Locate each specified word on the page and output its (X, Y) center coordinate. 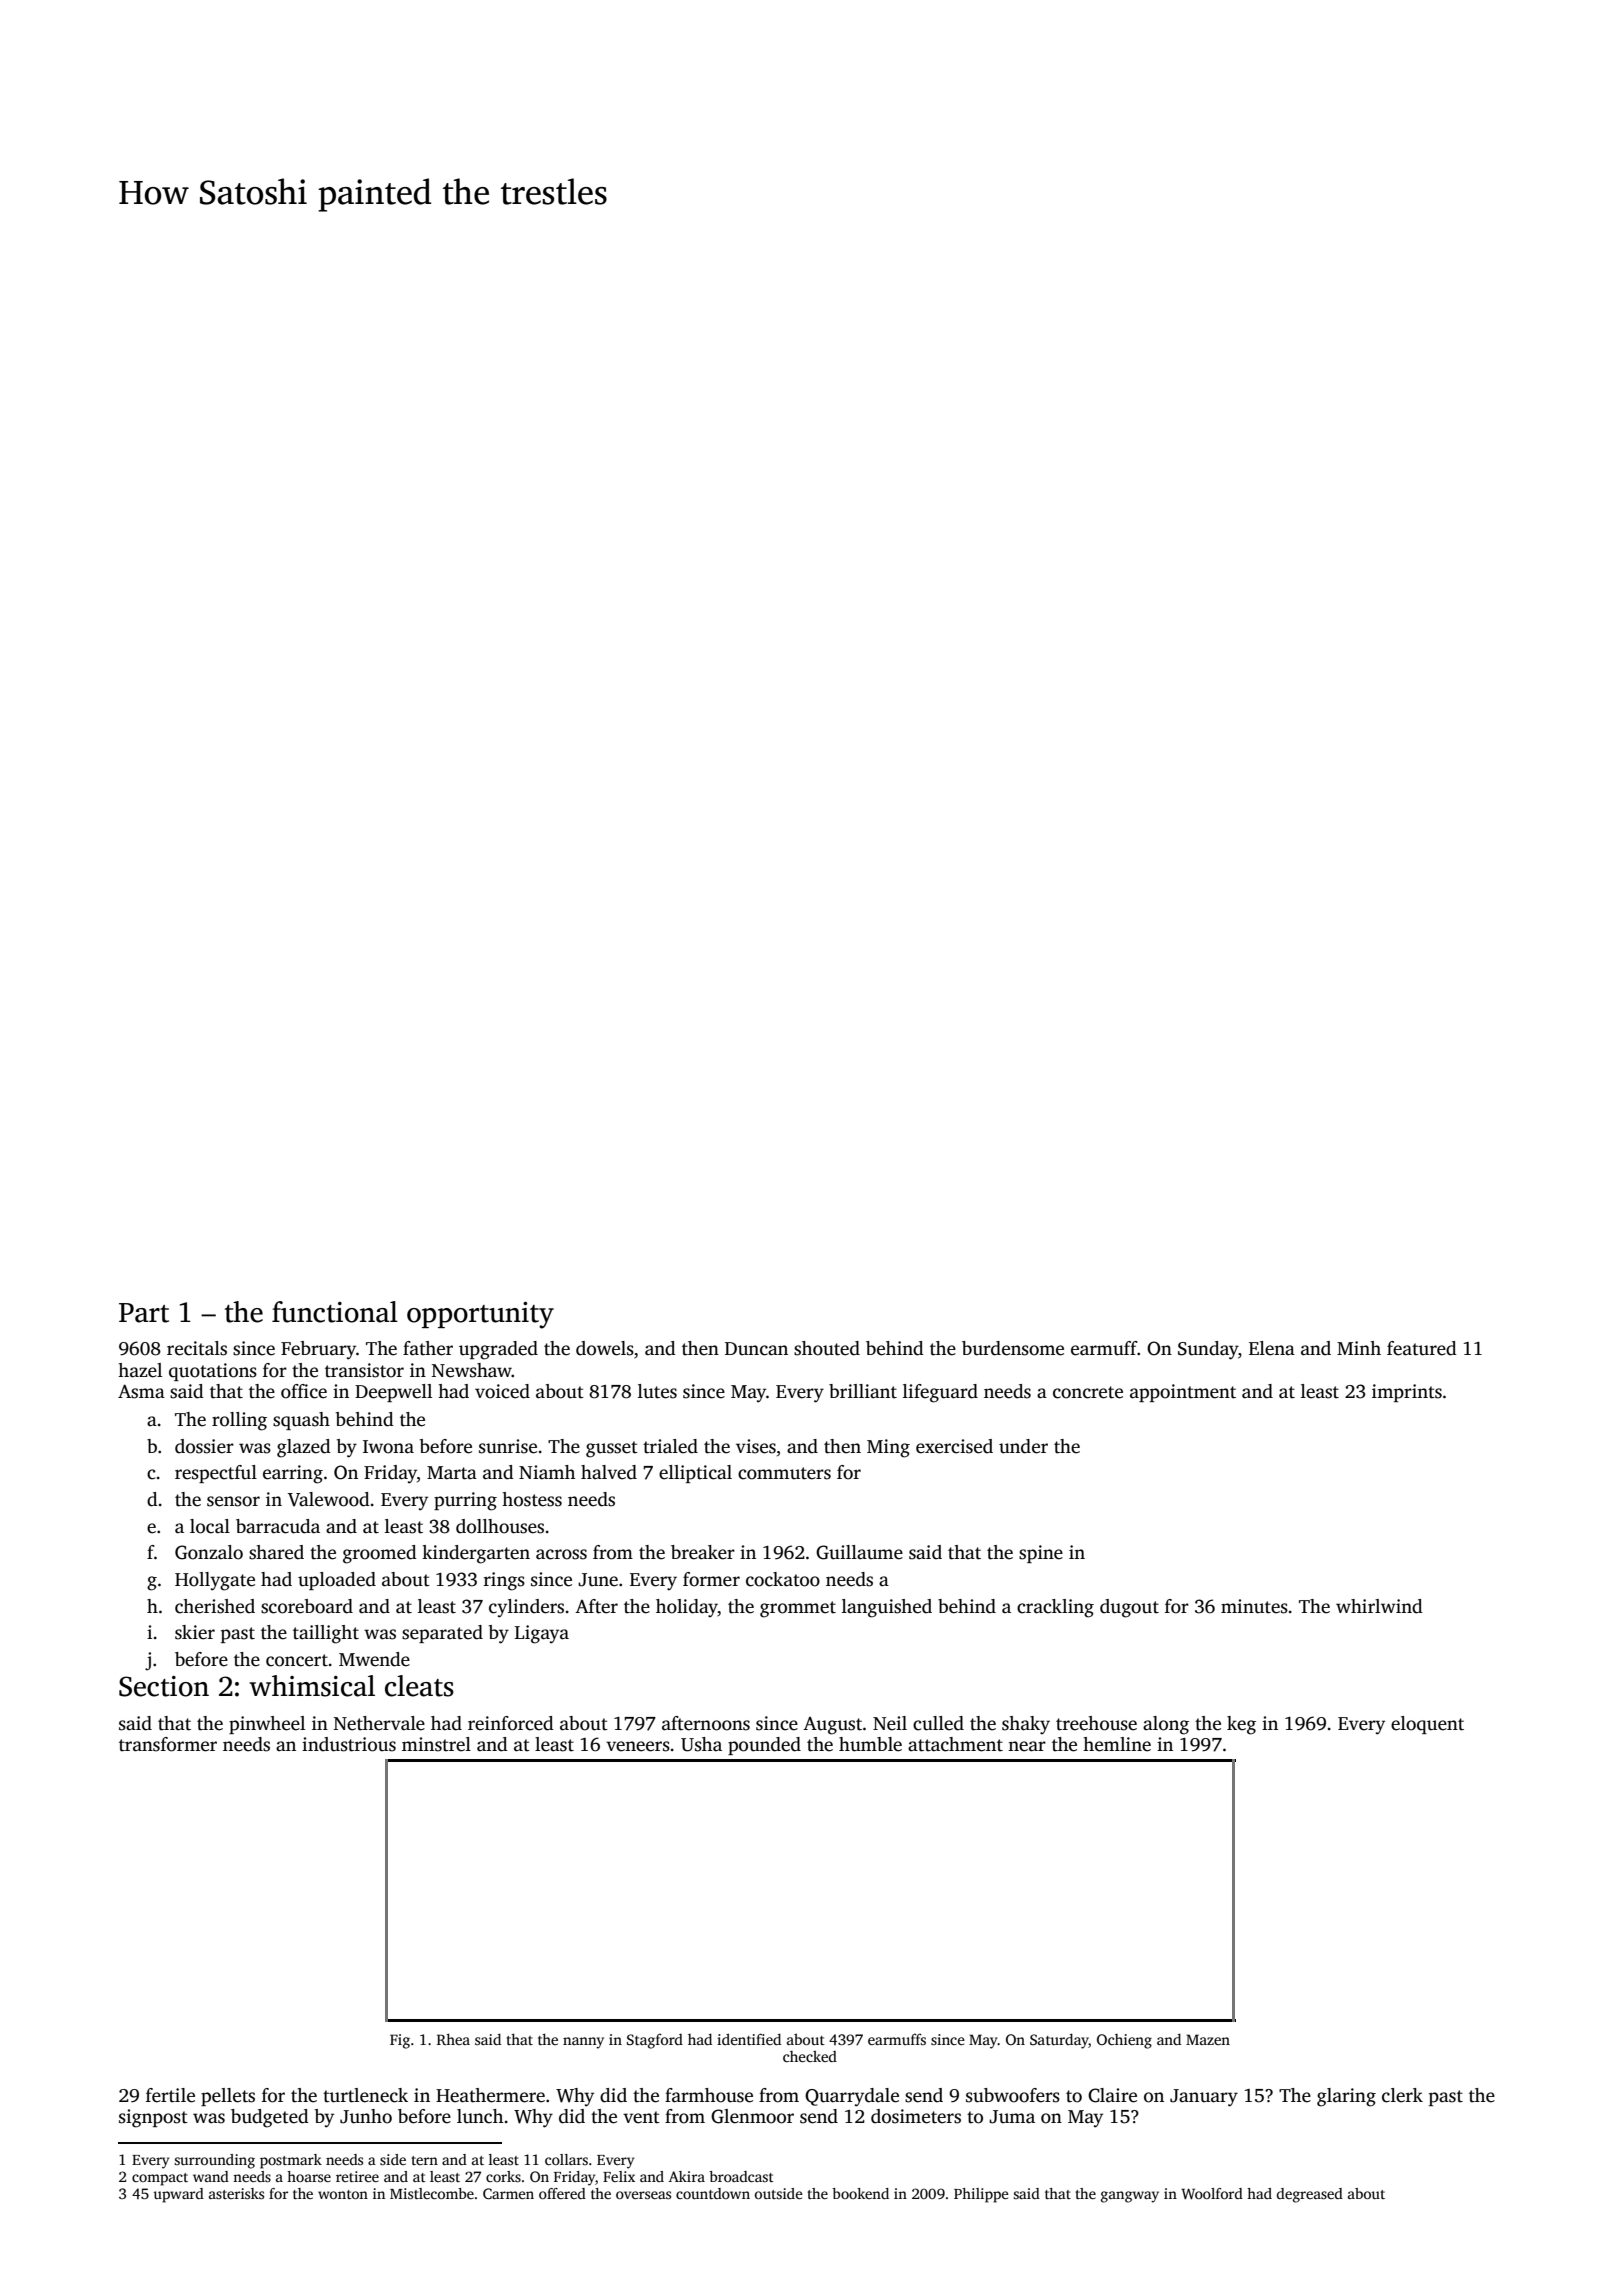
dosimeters (916, 2116)
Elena (1272, 1348)
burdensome (1013, 1348)
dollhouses (500, 1526)
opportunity (480, 1315)
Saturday (1059, 2041)
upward (178, 2195)
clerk (1402, 2095)
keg (1241, 1725)
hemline (1117, 1744)
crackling (1055, 1608)
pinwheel (267, 1725)
